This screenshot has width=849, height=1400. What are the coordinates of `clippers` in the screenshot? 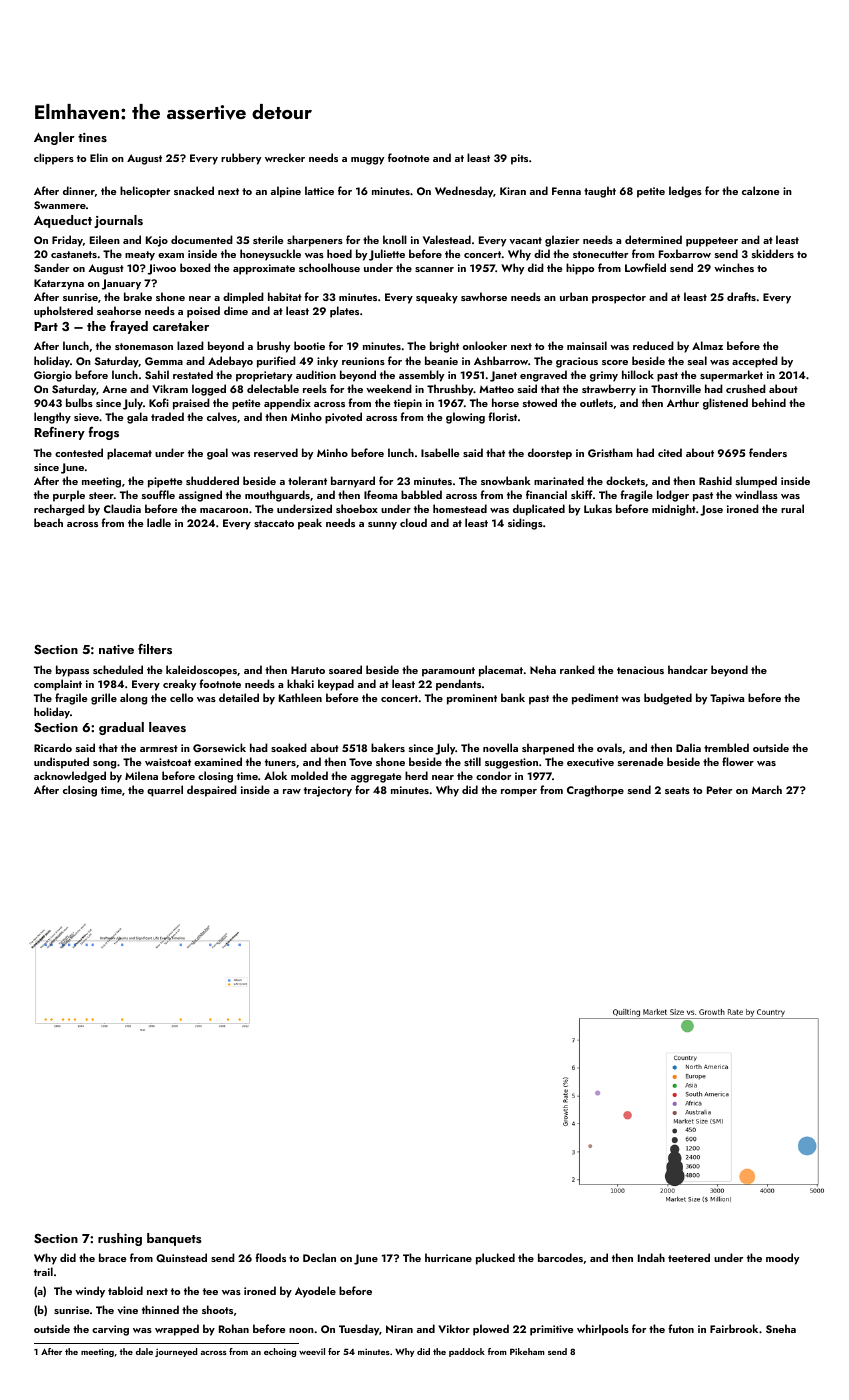 It's located at (54, 159).
